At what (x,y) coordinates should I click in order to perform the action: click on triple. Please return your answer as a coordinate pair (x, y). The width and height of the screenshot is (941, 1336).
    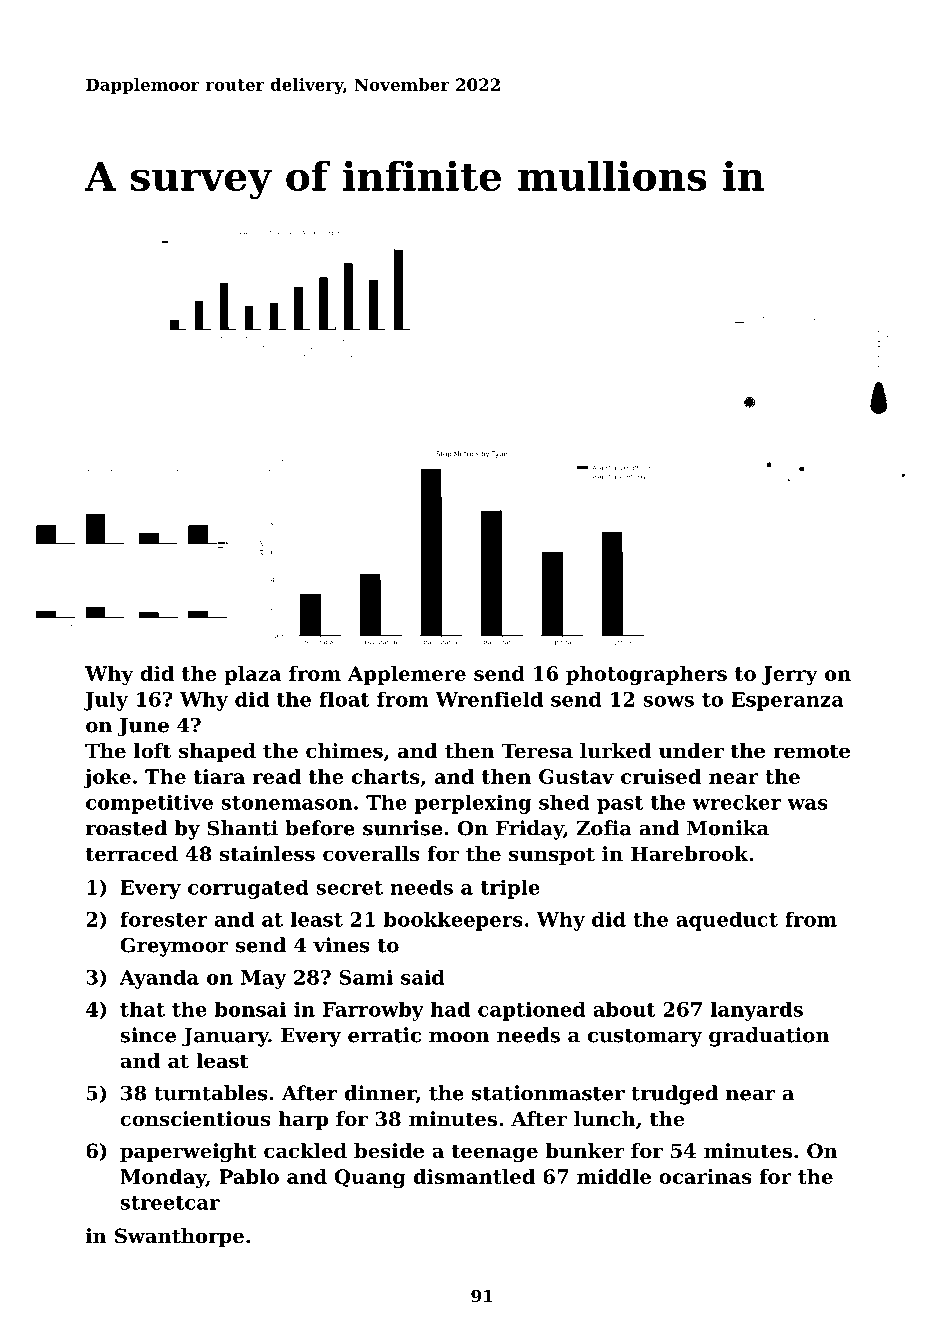
    Looking at the image, I should click on (510, 889).
